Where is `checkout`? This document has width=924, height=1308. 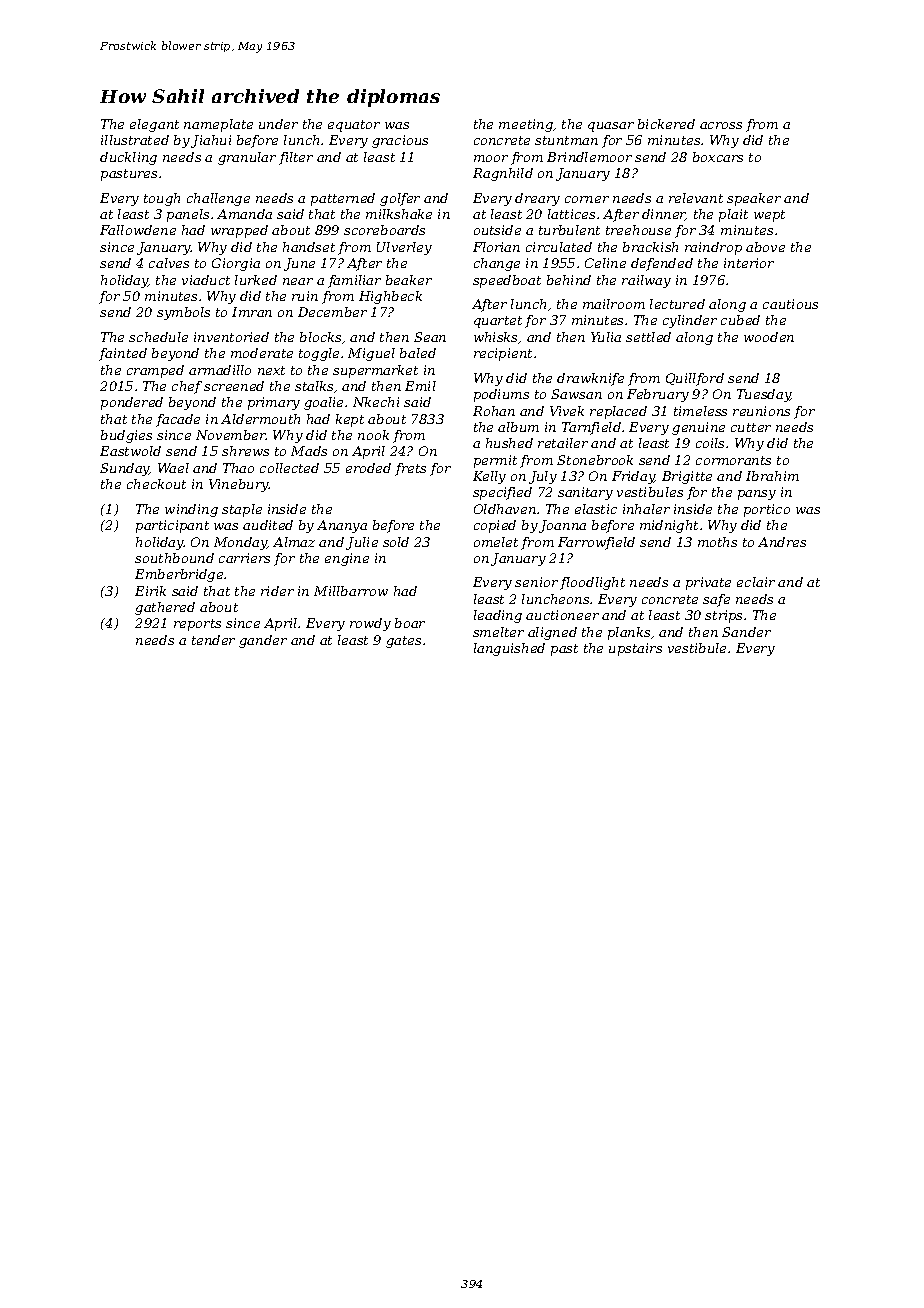
checkout is located at coordinates (156, 484).
